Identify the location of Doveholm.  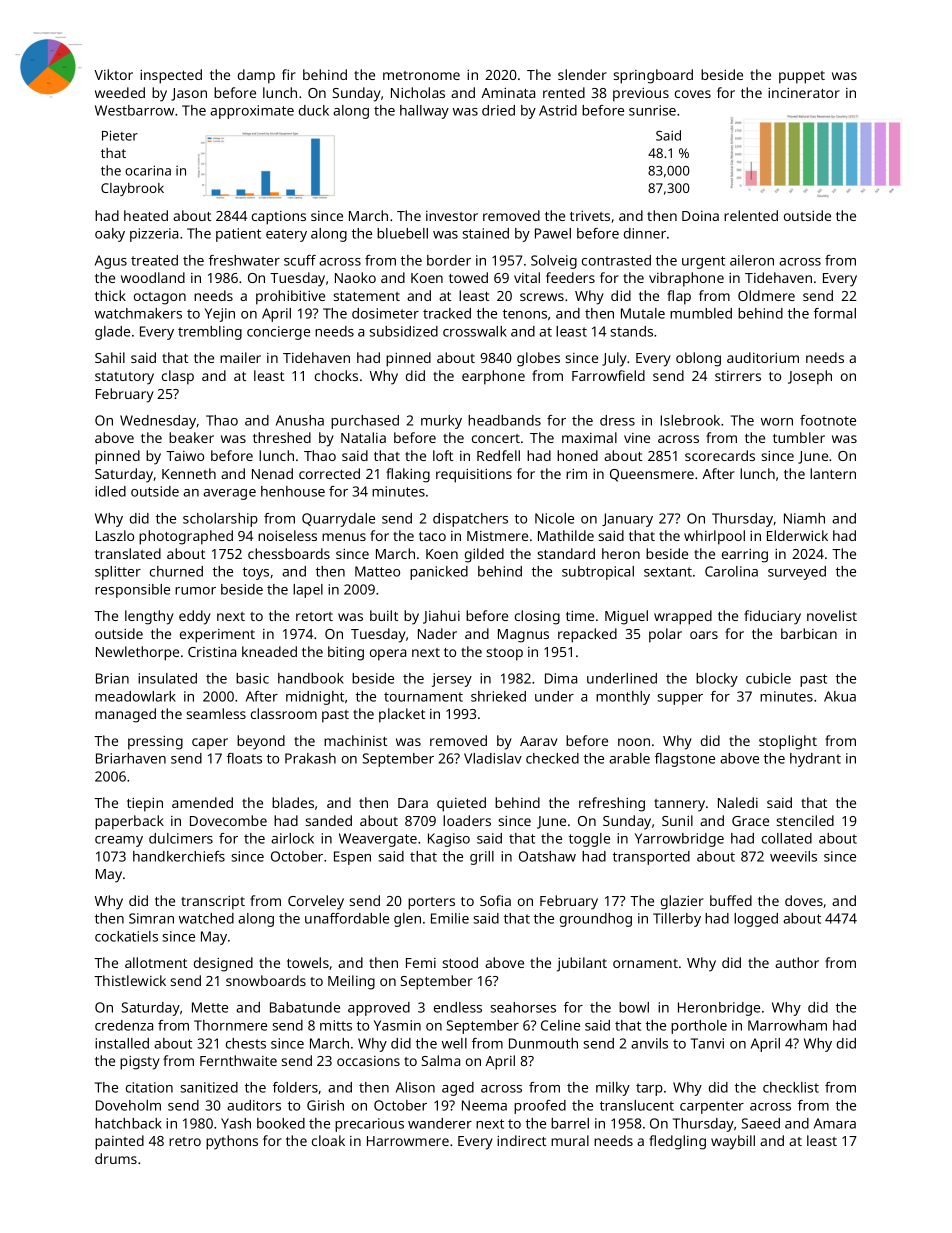
(128, 1105).
